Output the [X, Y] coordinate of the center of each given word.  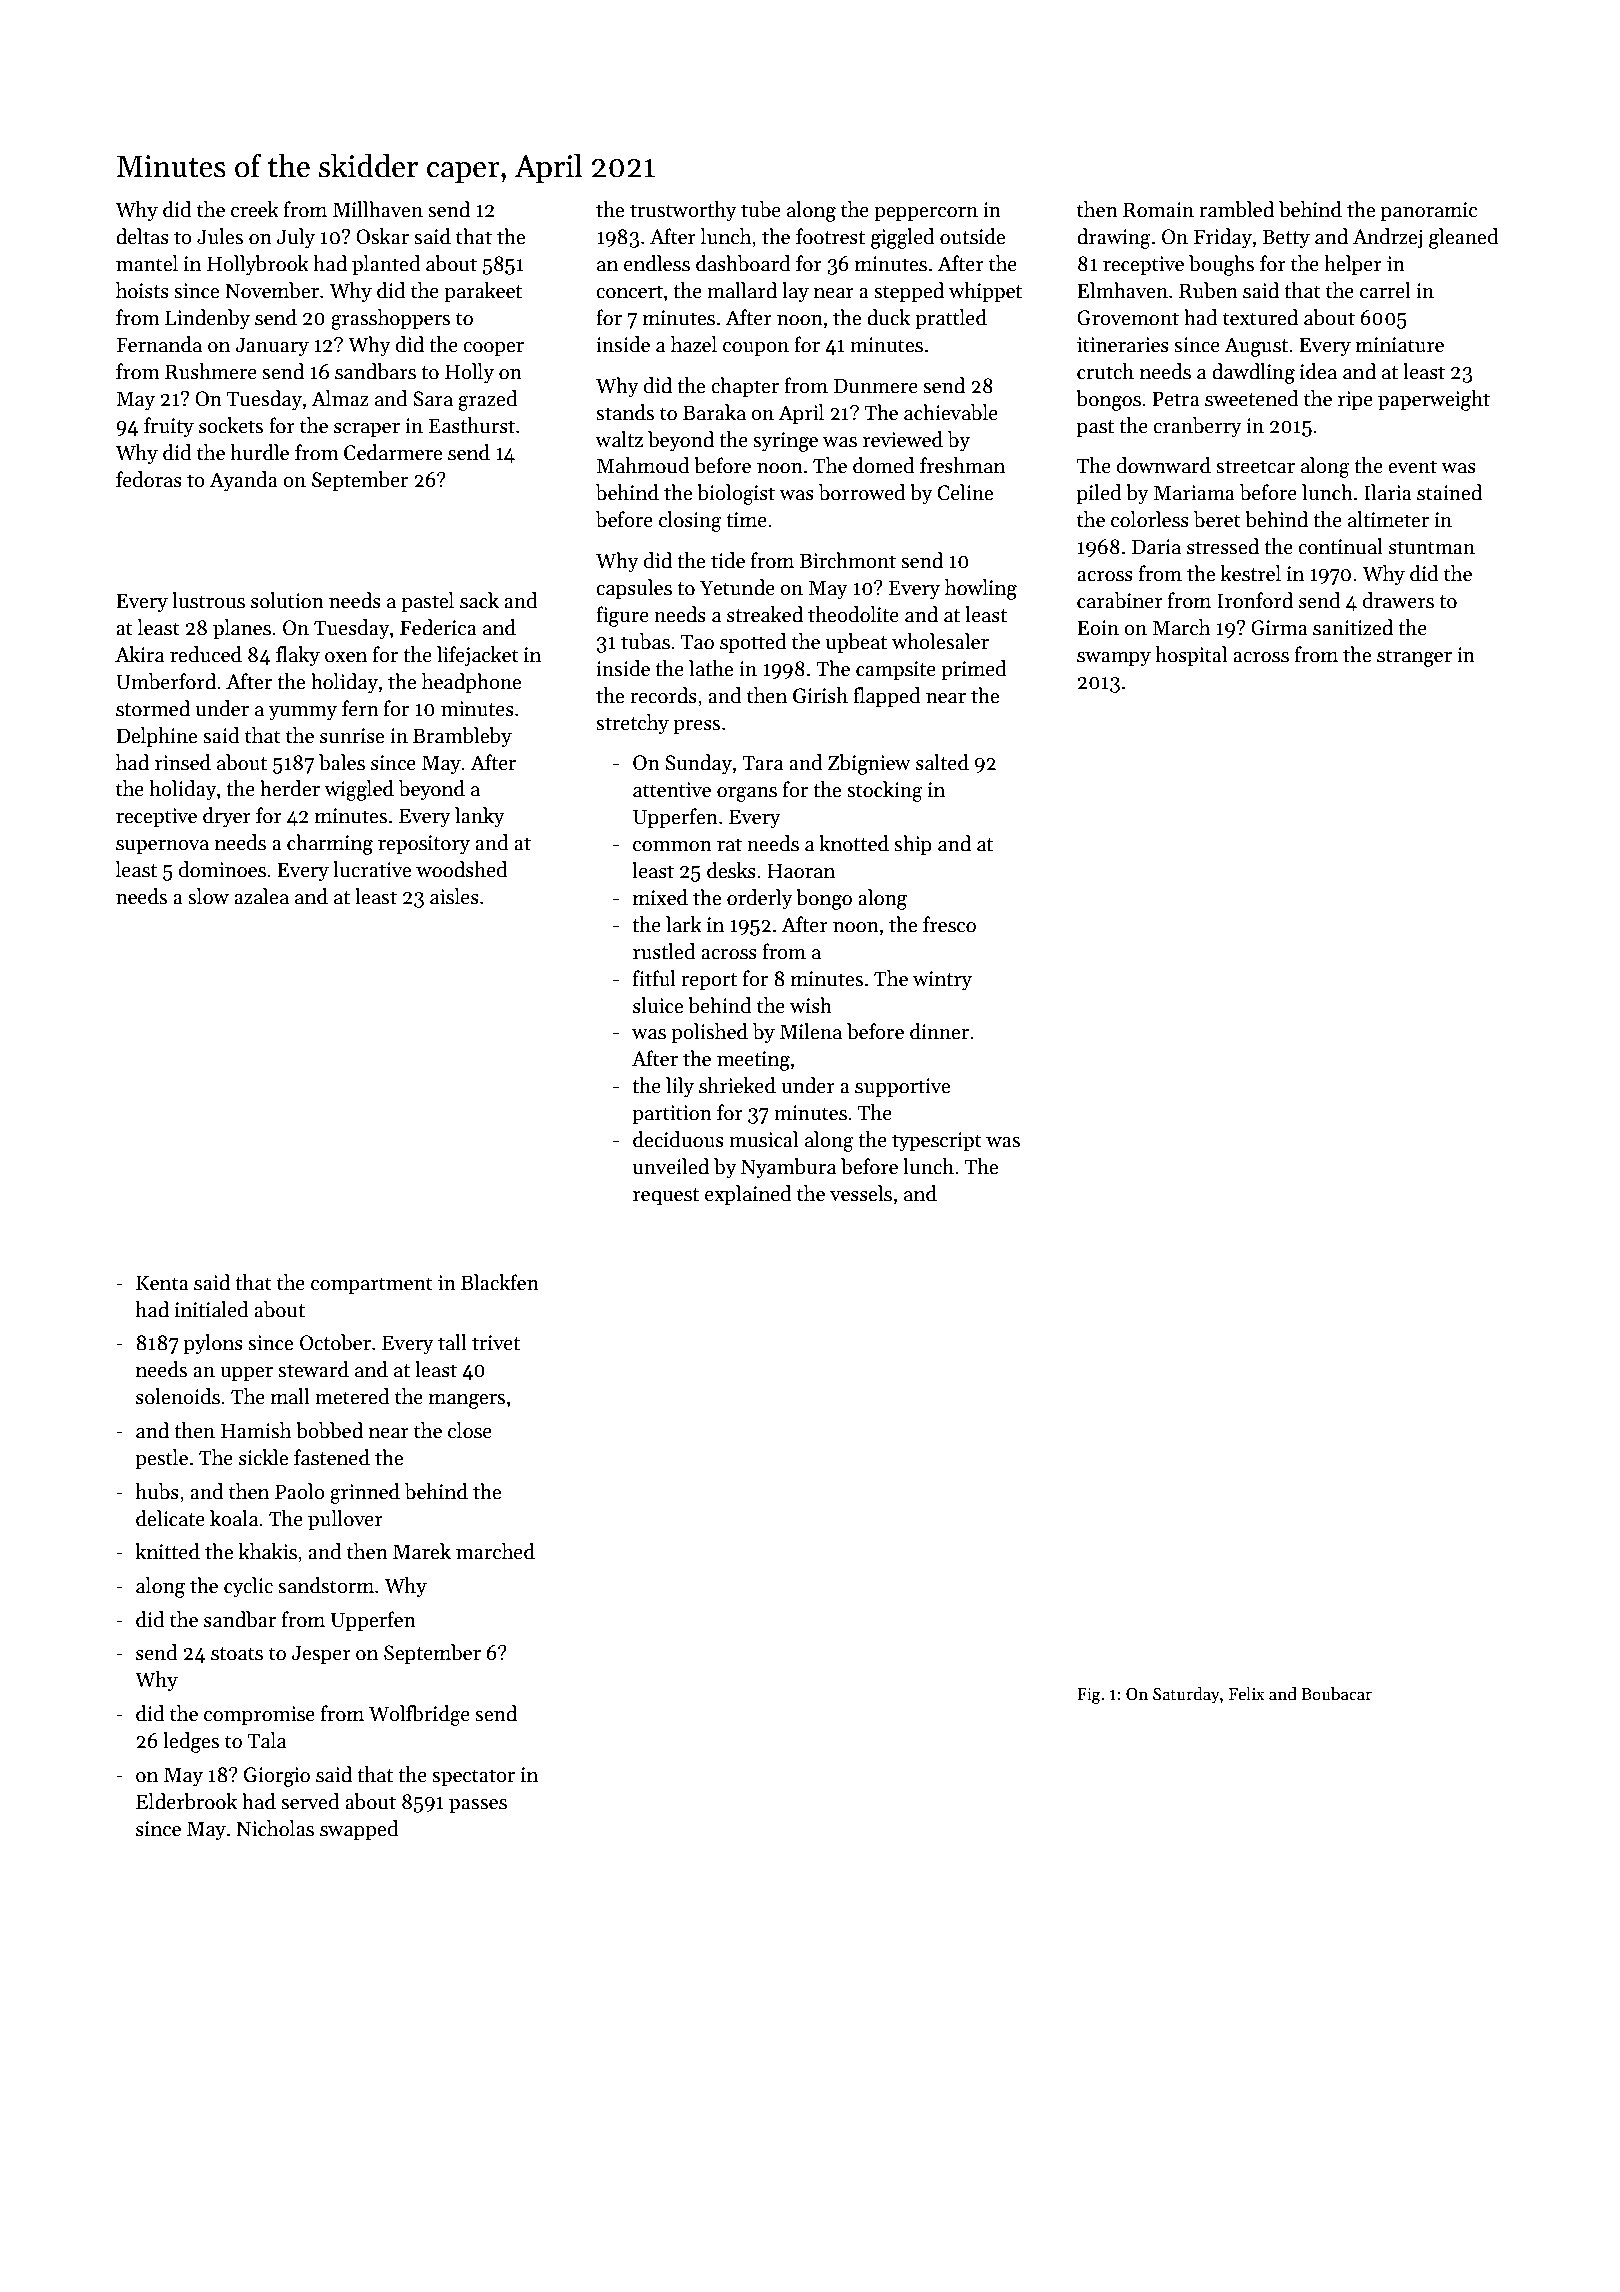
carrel [1385, 290]
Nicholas [275, 1828]
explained [748, 1195]
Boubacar [1336, 1694]
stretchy [632, 724]
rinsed [183, 762]
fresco [949, 924]
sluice [658, 1005]
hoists [142, 290]
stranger [1414, 658]
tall [452, 1342]
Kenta [162, 1283]
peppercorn [926, 214]
